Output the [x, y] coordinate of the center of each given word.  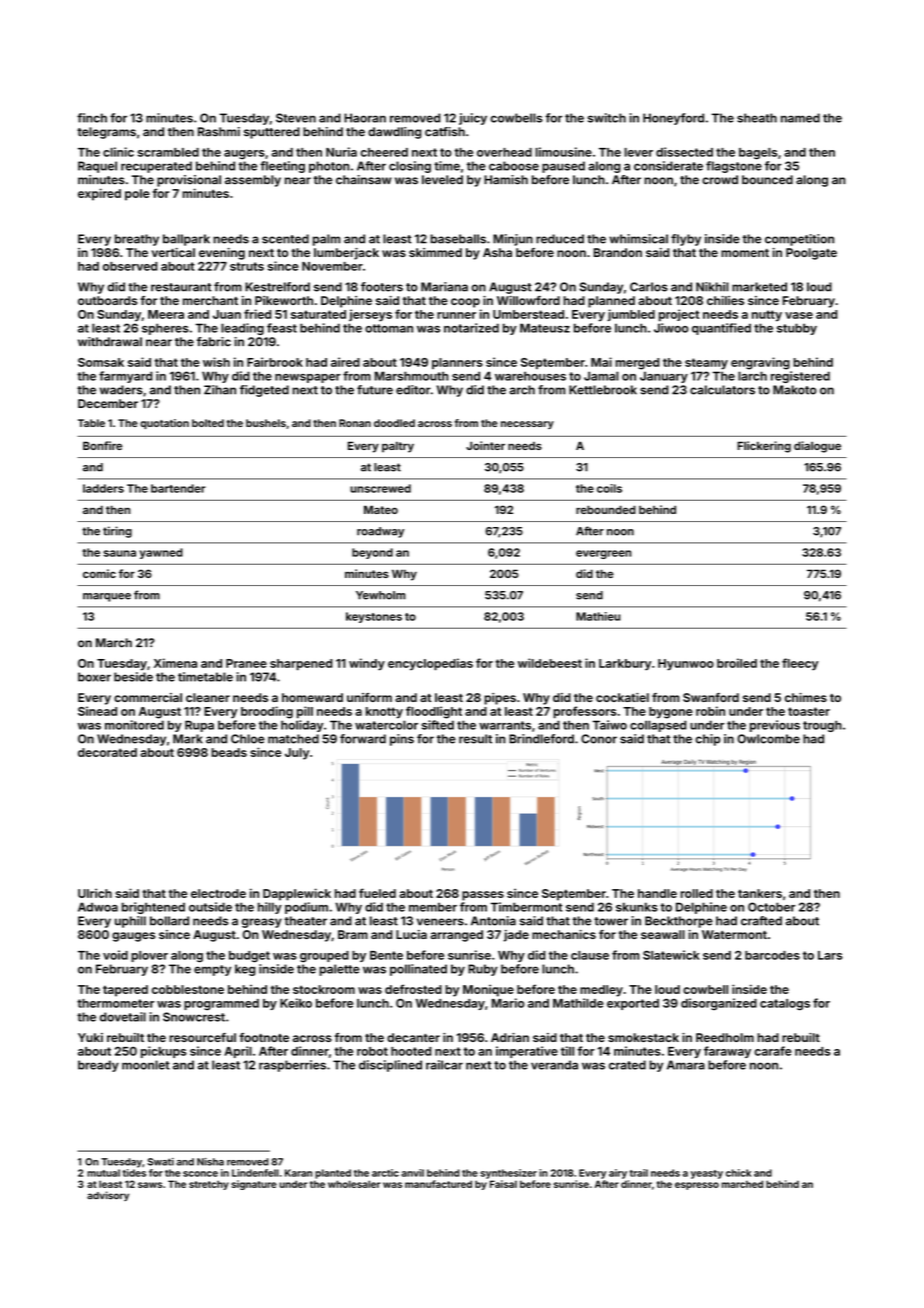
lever [638, 152]
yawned [161, 553]
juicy [473, 119]
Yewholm [381, 595]
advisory [108, 1196]
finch [92, 118]
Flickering [764, 447]
